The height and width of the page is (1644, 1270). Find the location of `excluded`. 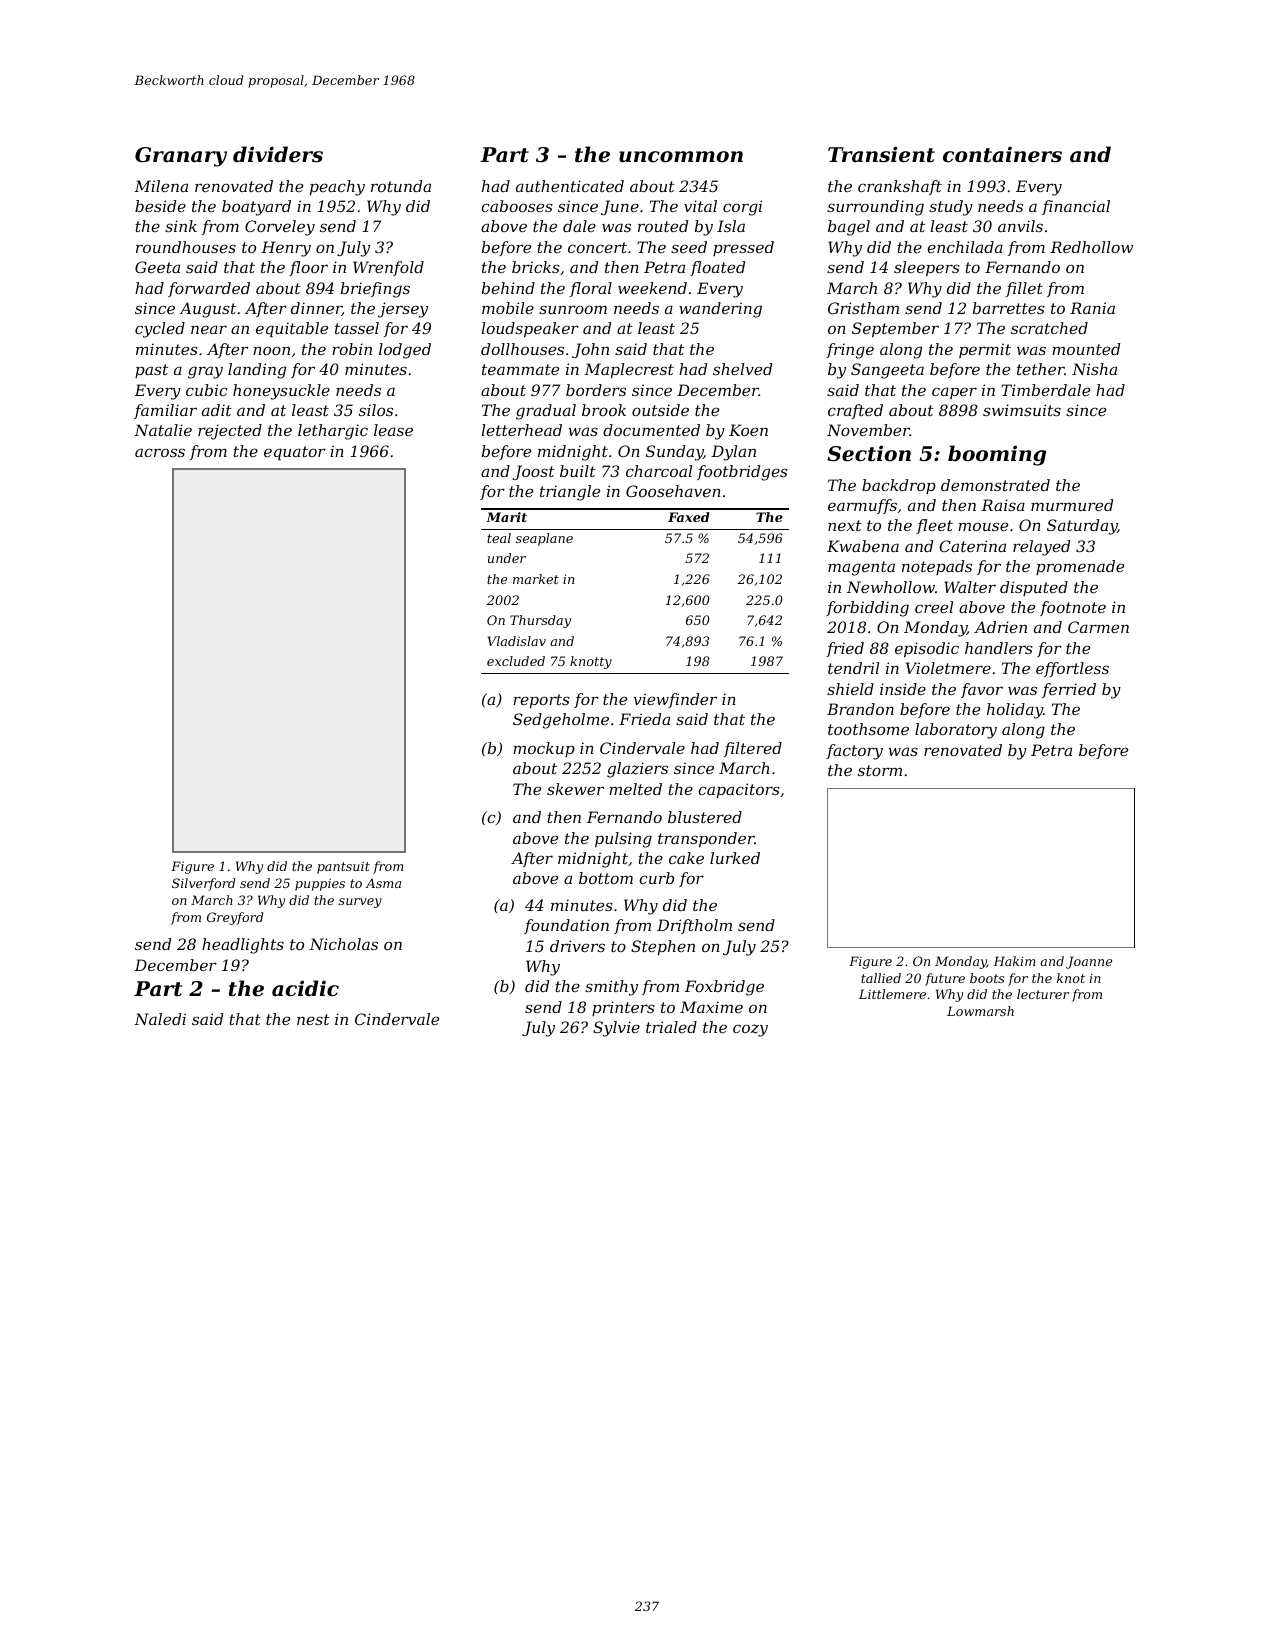

excluded is located at coordinates (516, 661).
